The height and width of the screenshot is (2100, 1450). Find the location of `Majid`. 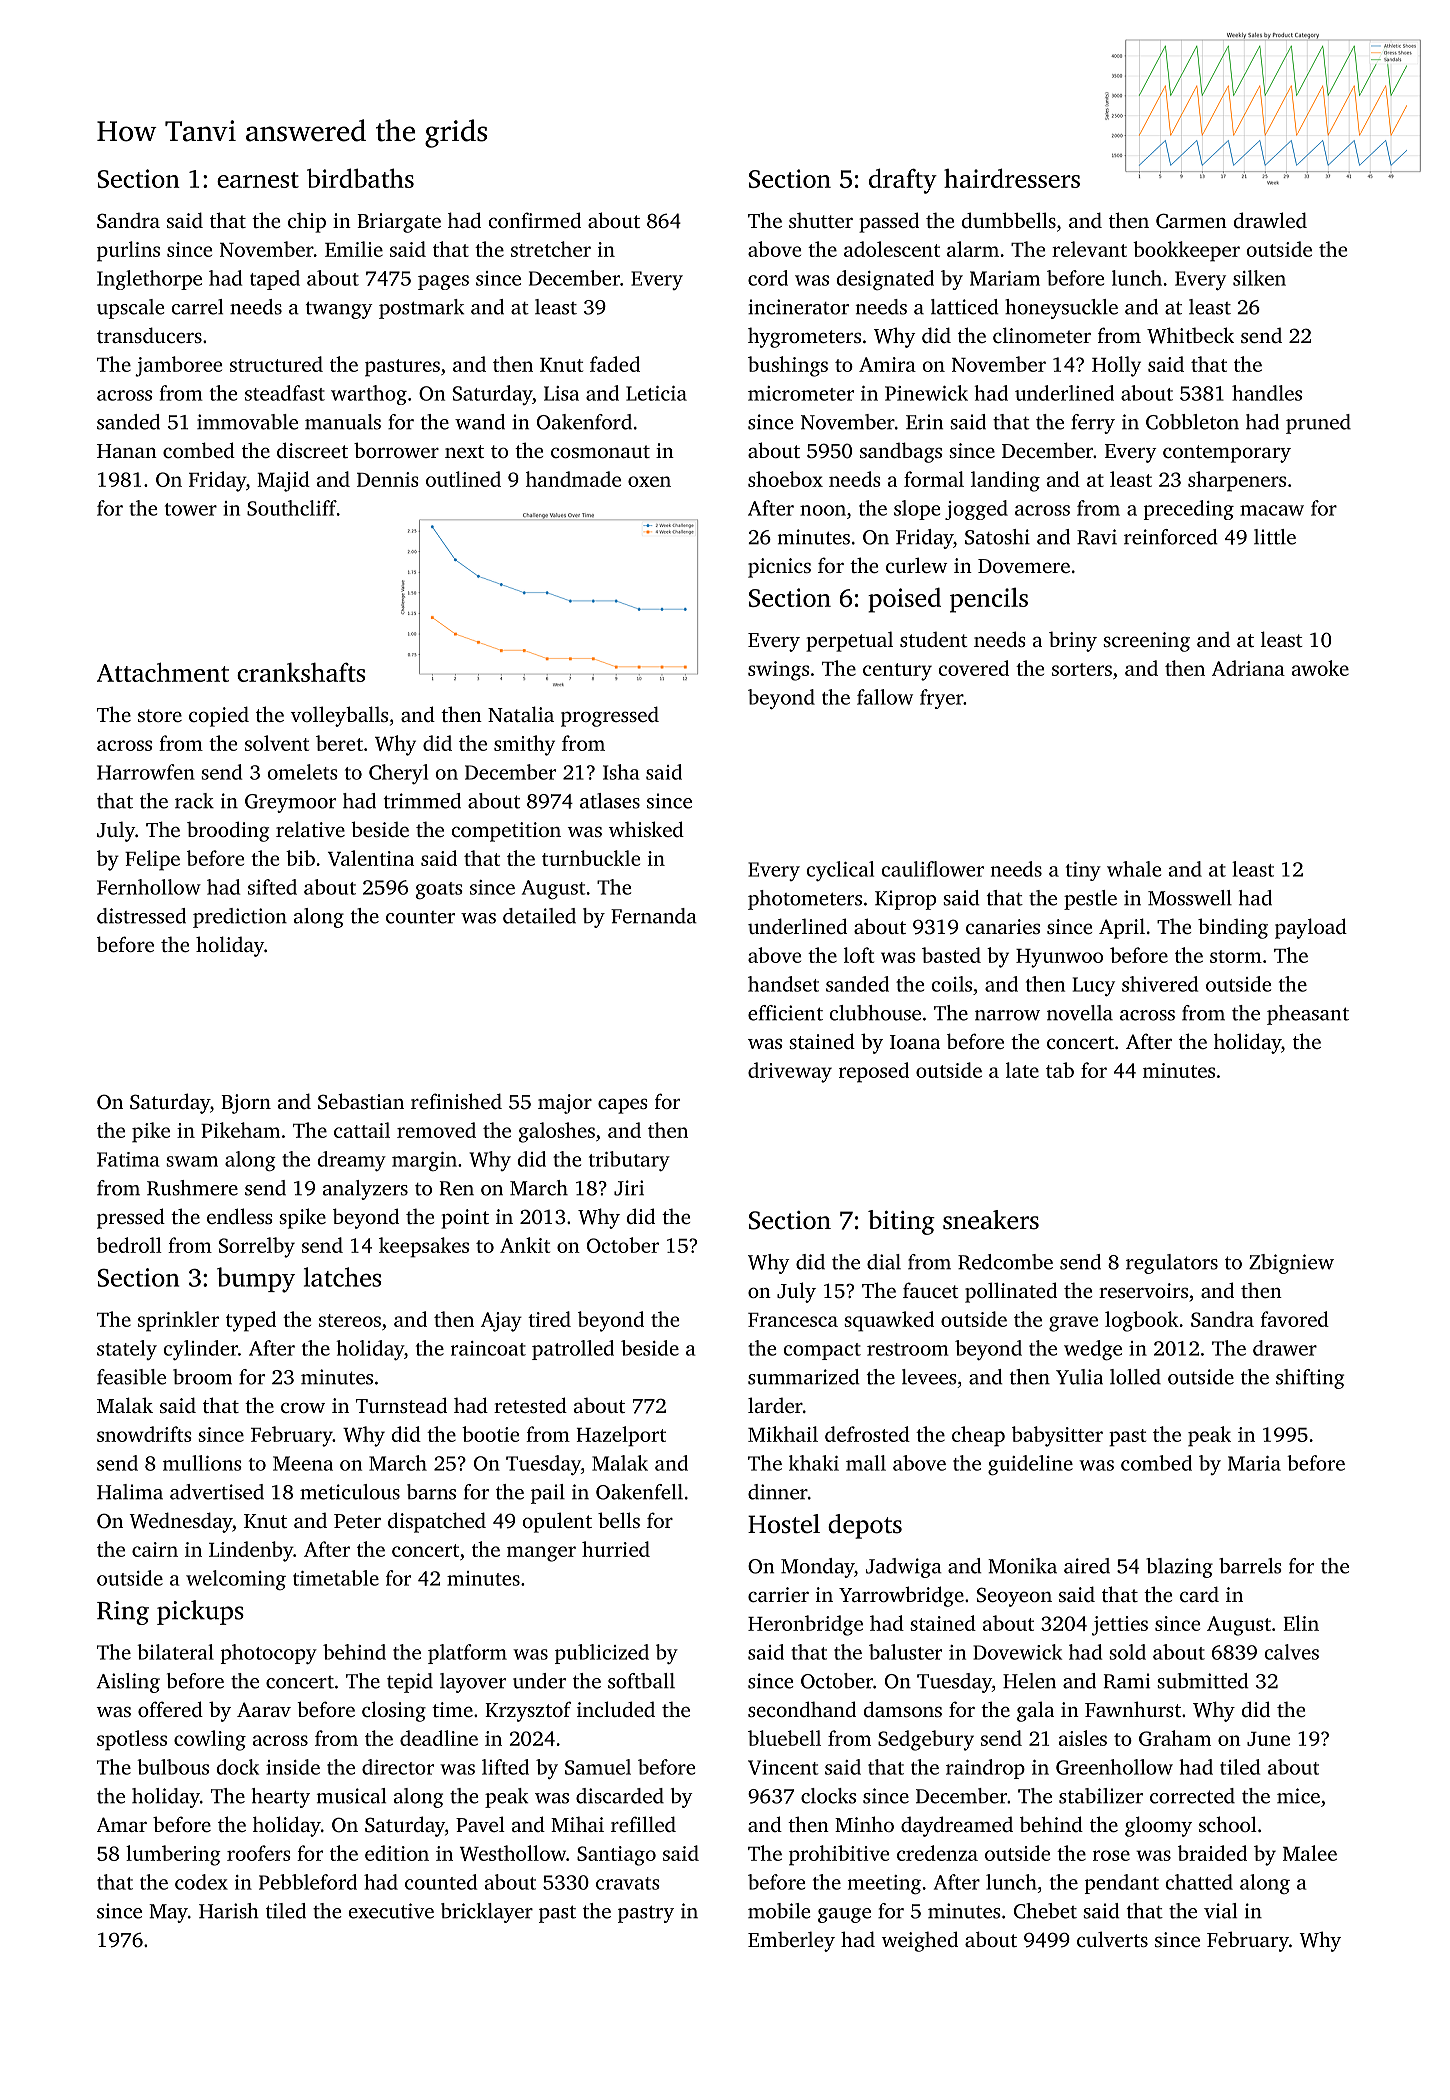

Majid is located at coordinates (283, 481).
